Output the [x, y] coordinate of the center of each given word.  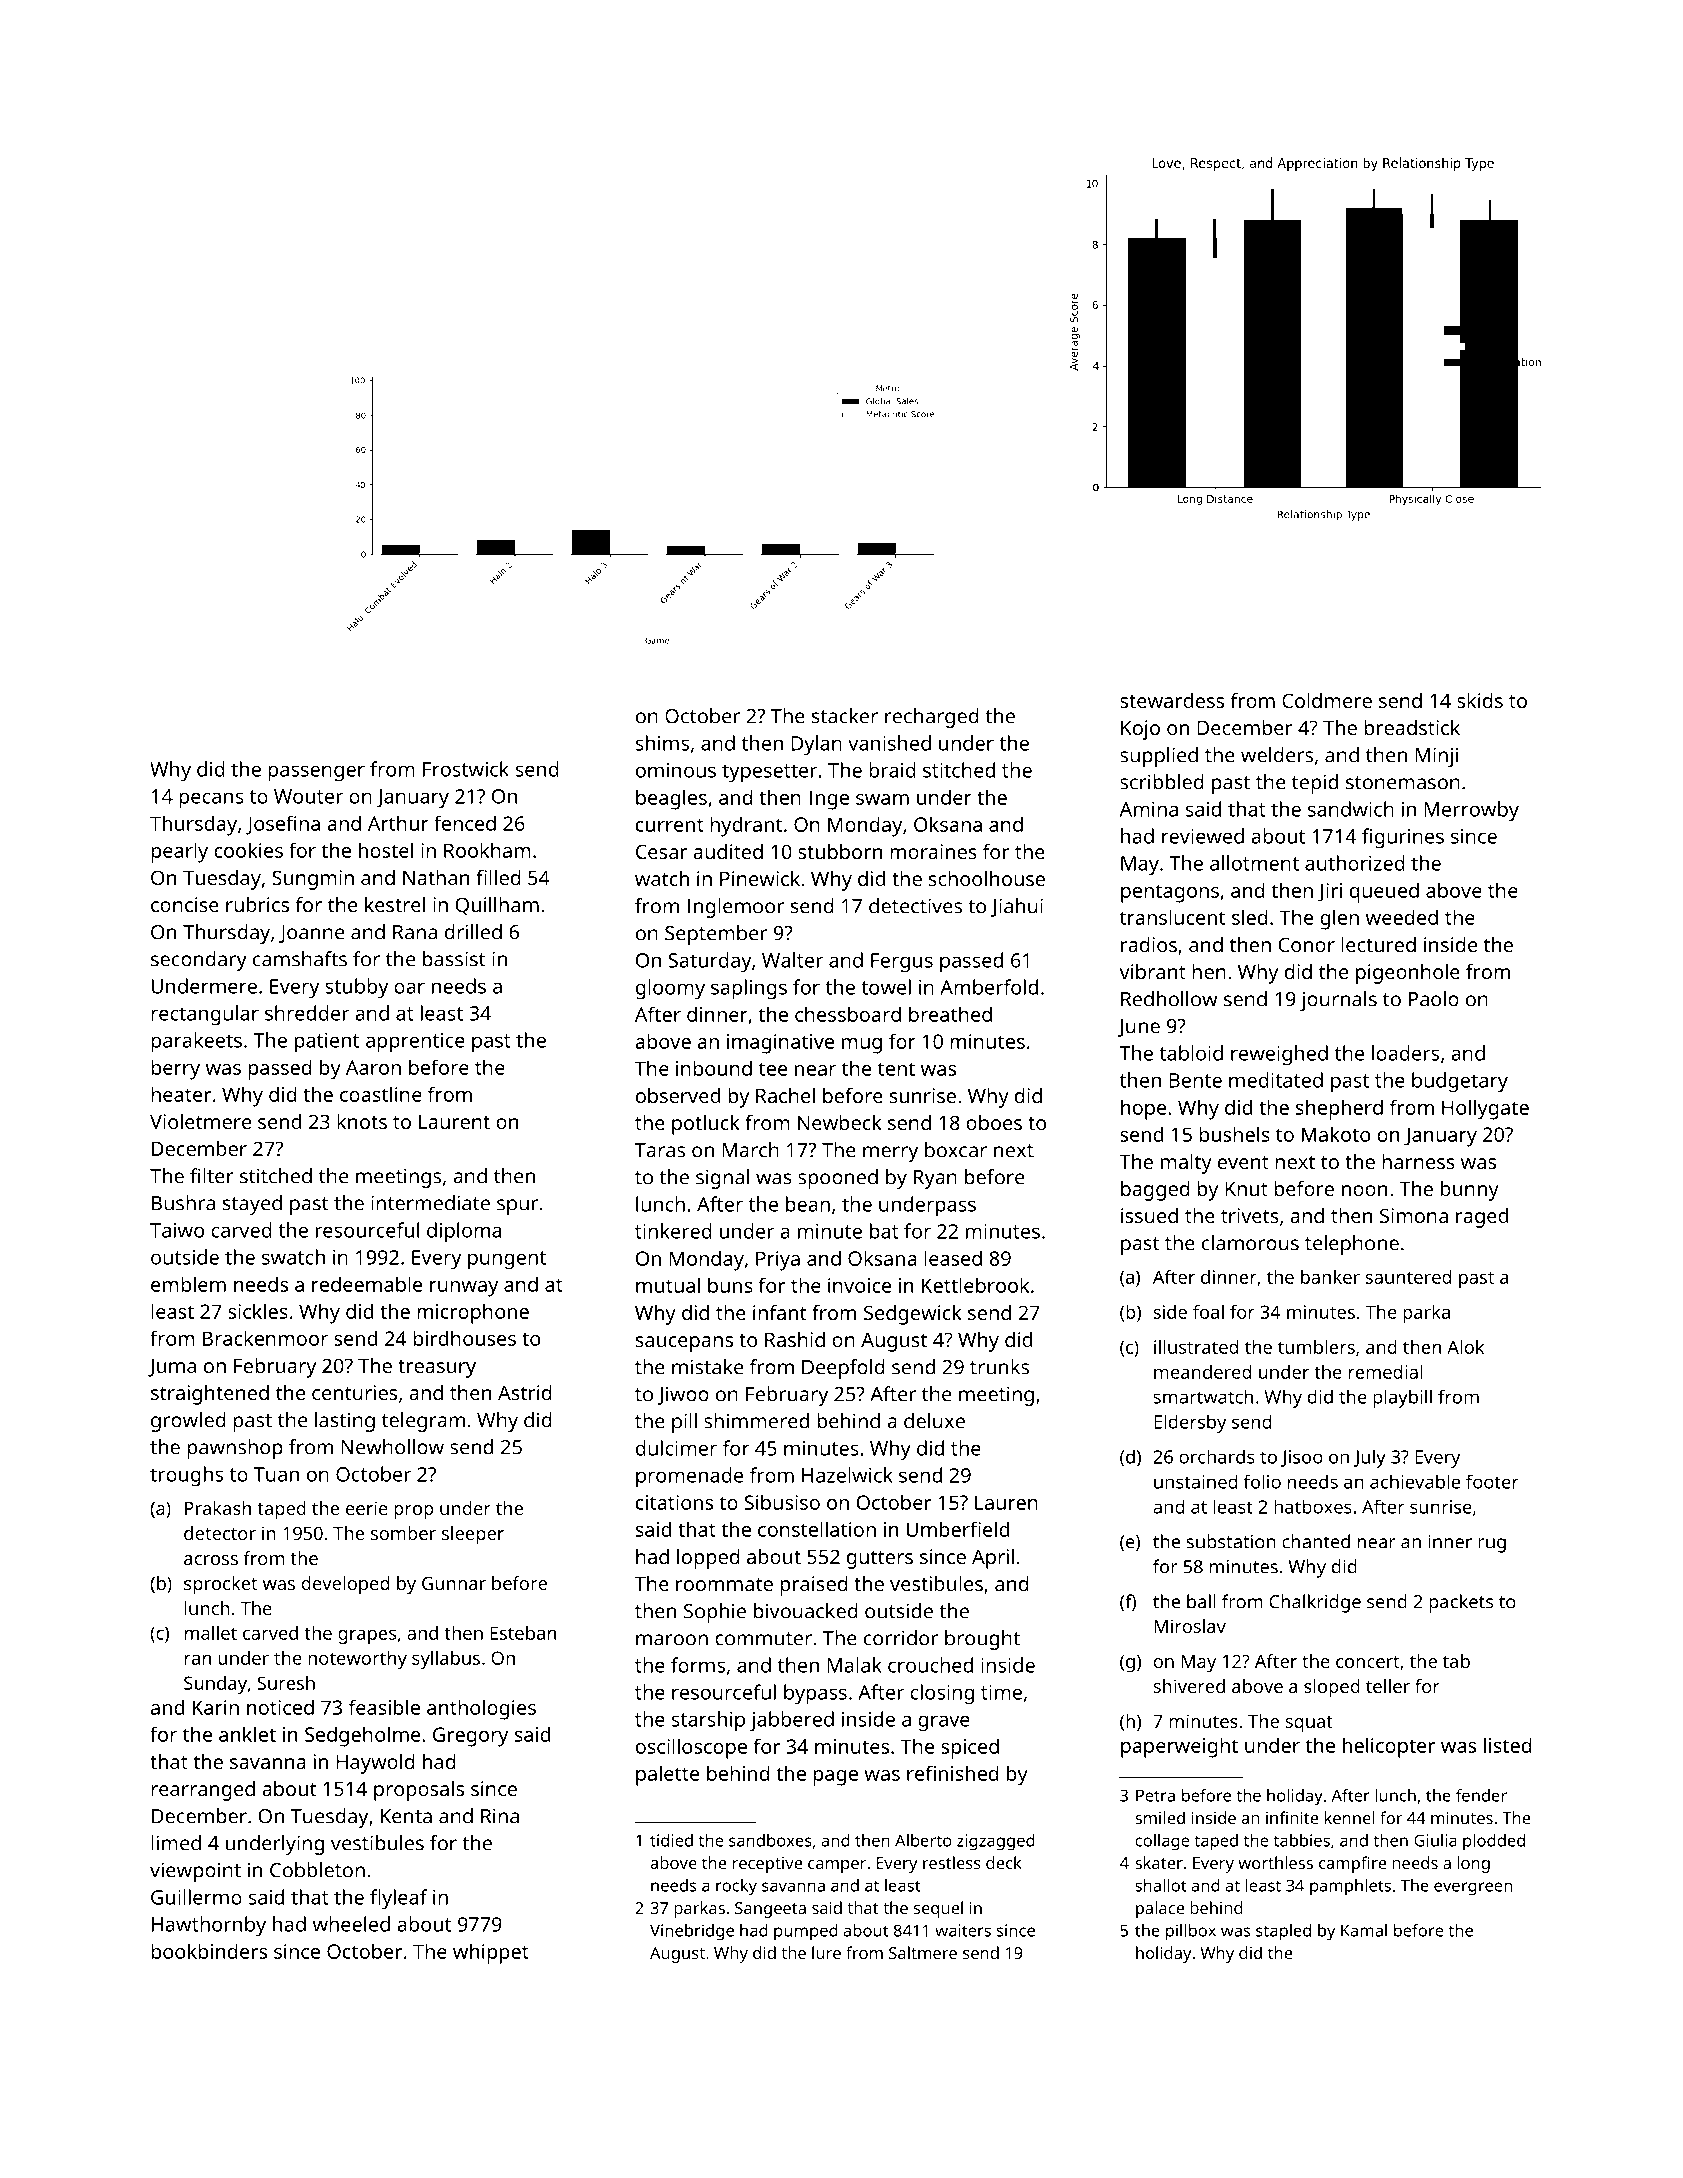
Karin [216, 1707]
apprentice [415, 1043]
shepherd [1339, 1109]
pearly [179, 852]
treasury [437, 1369]
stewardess [1172, 700]
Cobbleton [317, 1870]
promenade [689, 1477]
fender [1481, 1795]
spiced [970, 1748]
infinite [1292, 1817]
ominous [676, 770]
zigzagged [996, 1842]
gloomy [670, 989]
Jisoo [1302, 1458]
